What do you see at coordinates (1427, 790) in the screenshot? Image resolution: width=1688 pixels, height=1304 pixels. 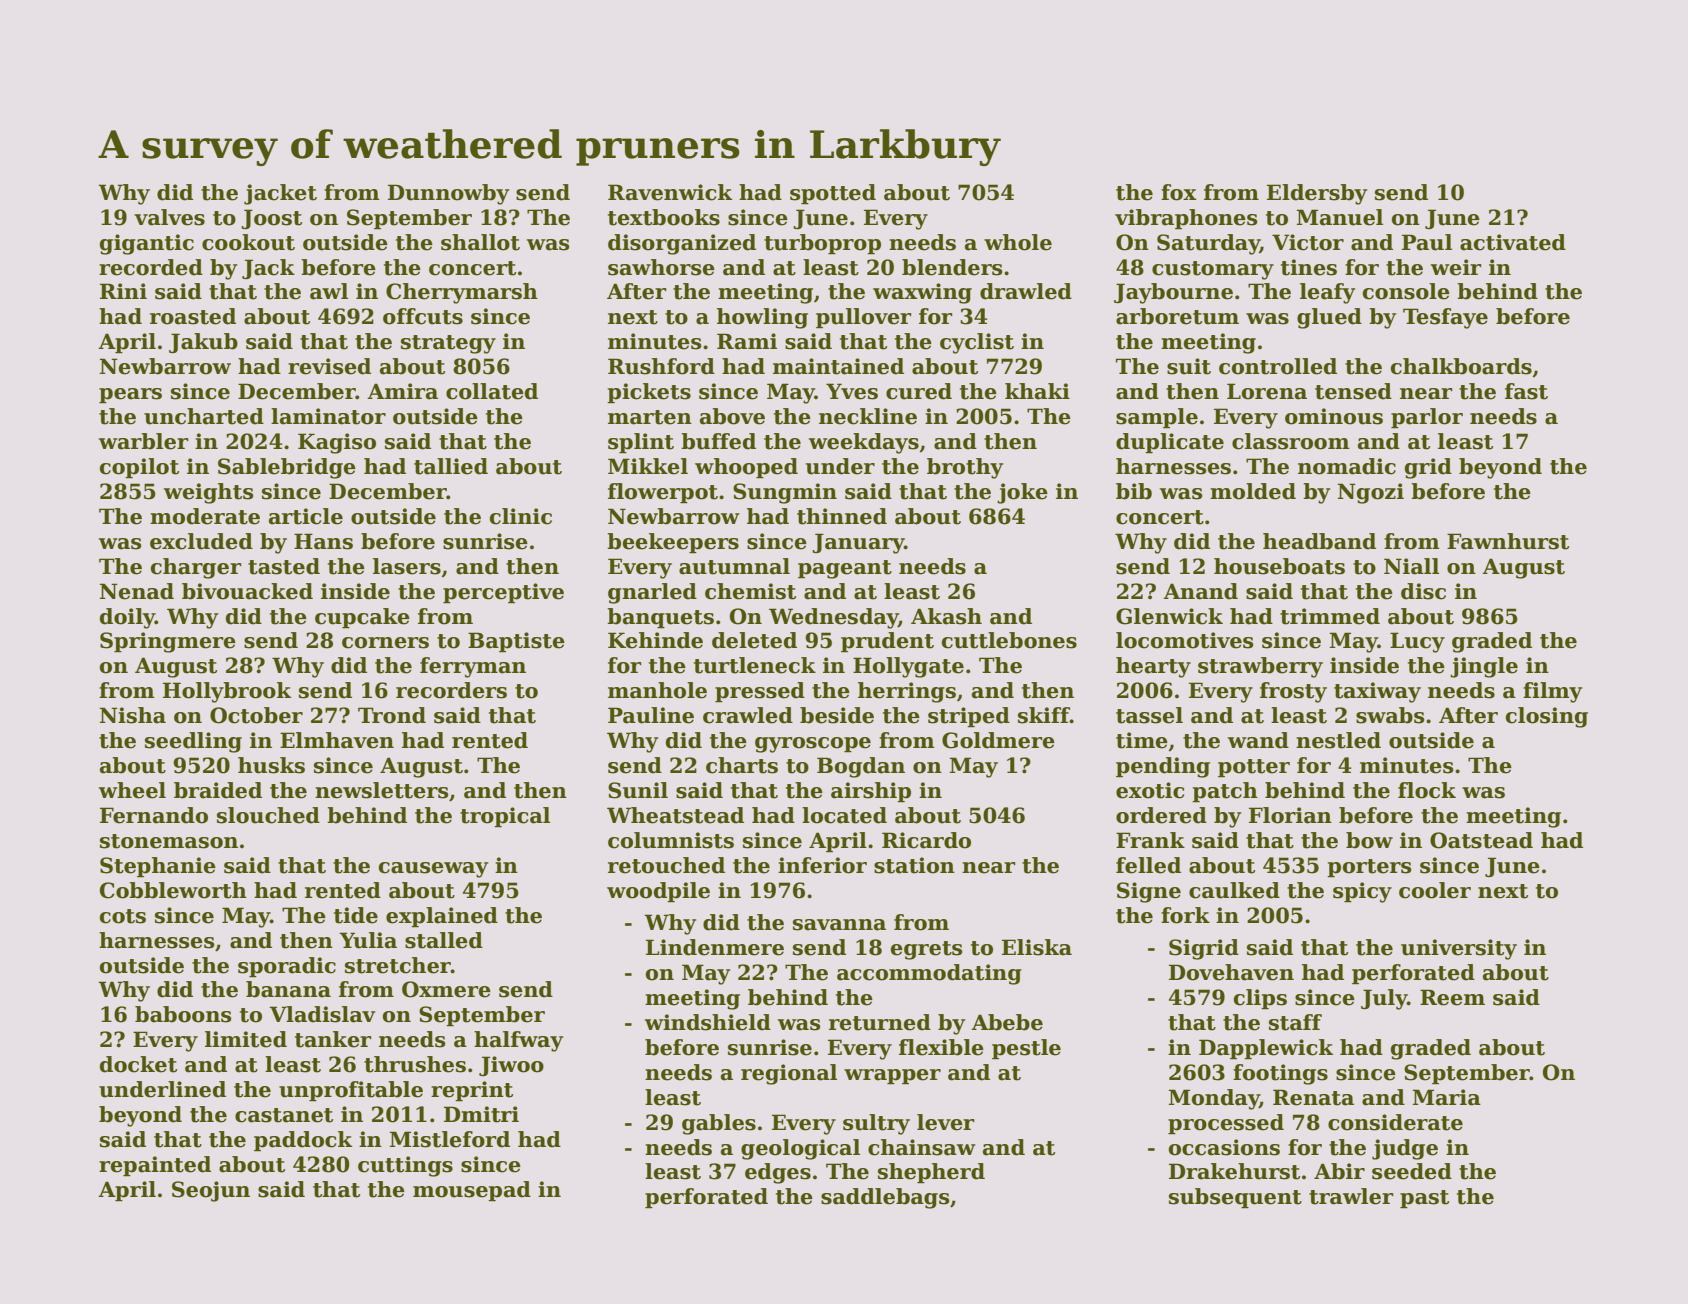 I see `flock` at bounding box center [1427, 790].
